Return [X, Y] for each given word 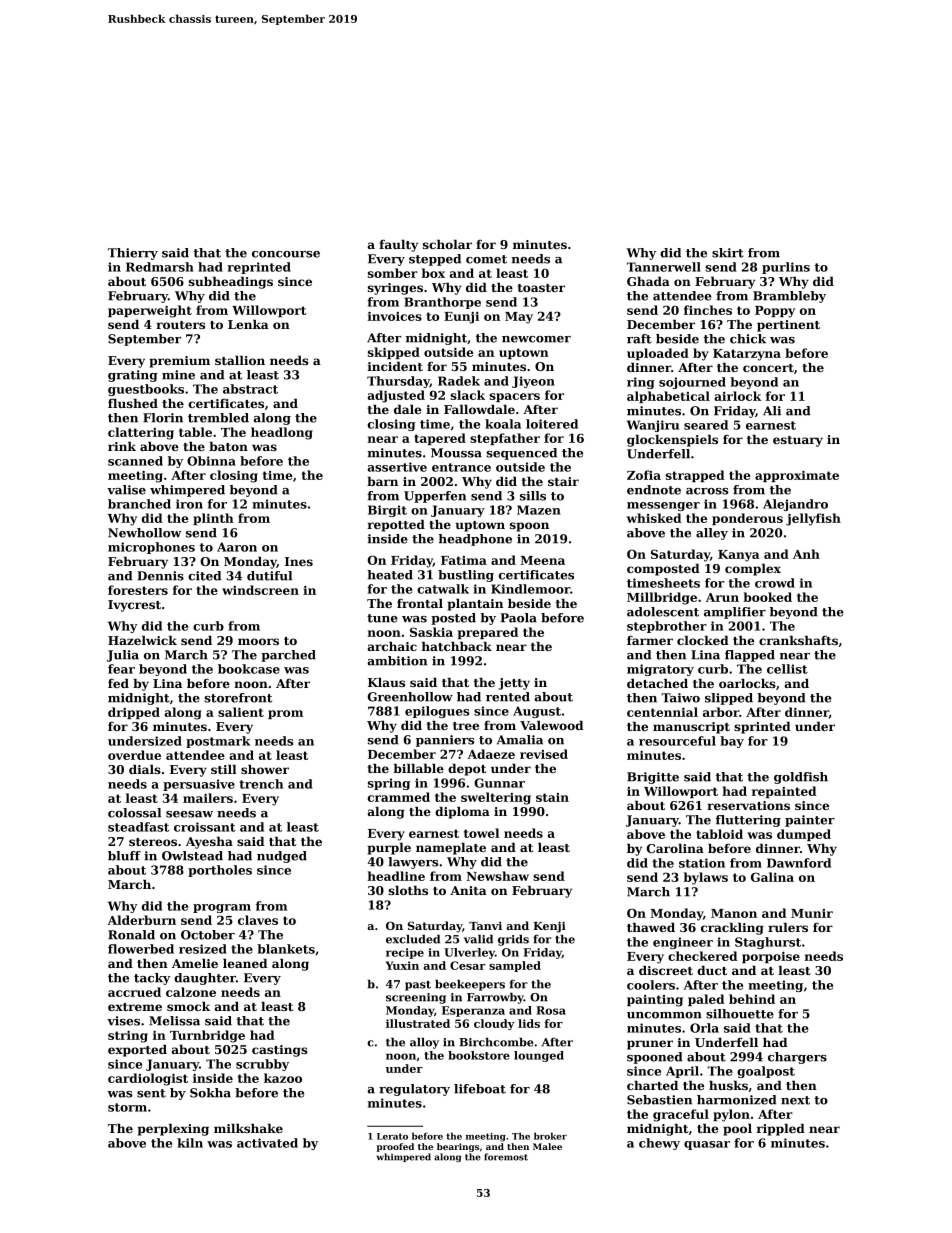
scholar [447, 244]
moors [258, 641]
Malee [547, 1146]
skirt [728, 253]
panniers [445, 741]
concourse [286, 254]
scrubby [262, 1065]
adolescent [663, 612]
